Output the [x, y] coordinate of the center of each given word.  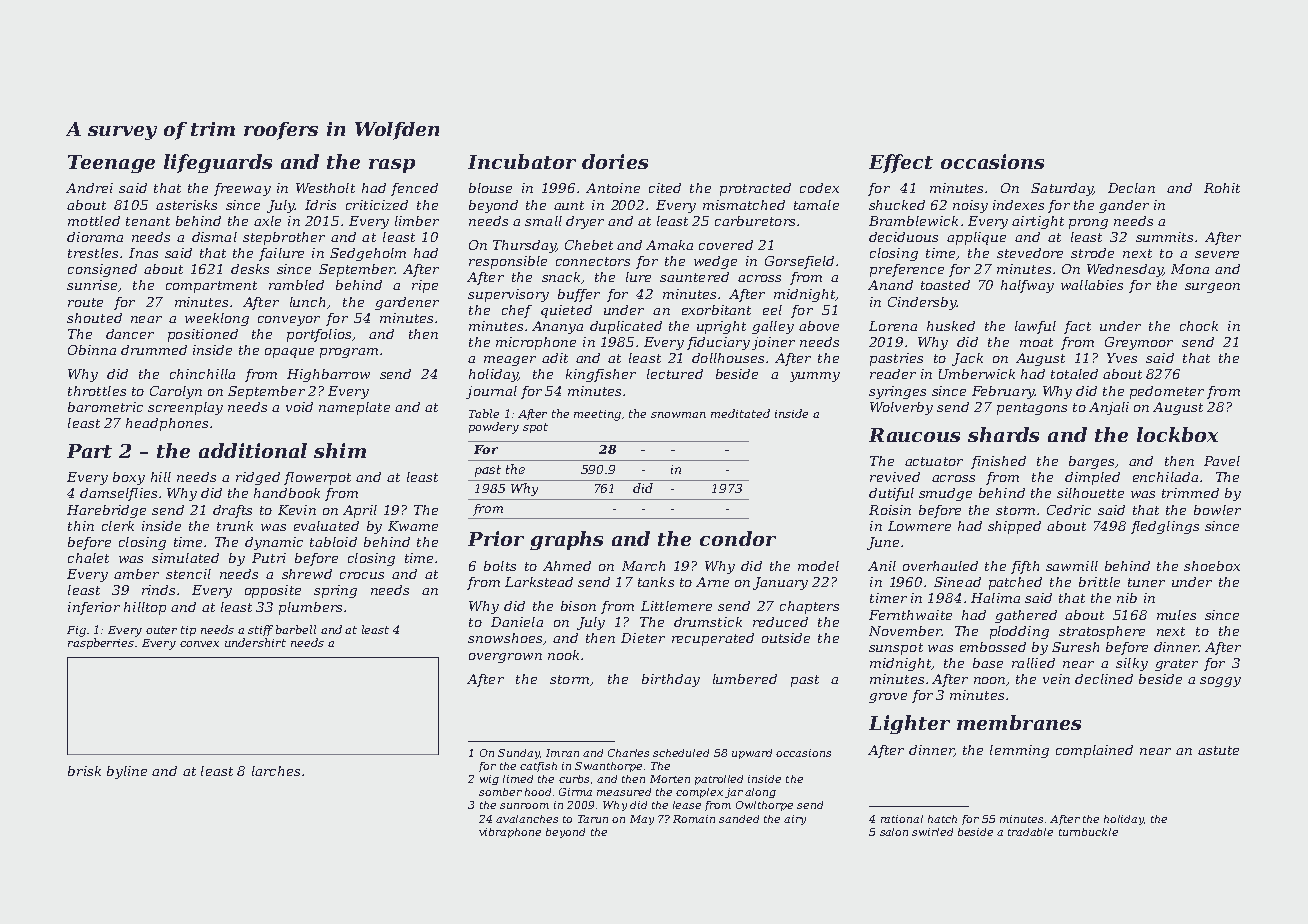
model [818, 566]
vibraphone [510, 833]
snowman [678, 415]
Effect [901, 163]
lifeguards [218, 163]
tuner [1146, 582]
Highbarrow [328, 375]
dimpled [1092, 478]
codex [819, 188]
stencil [188, 574]
